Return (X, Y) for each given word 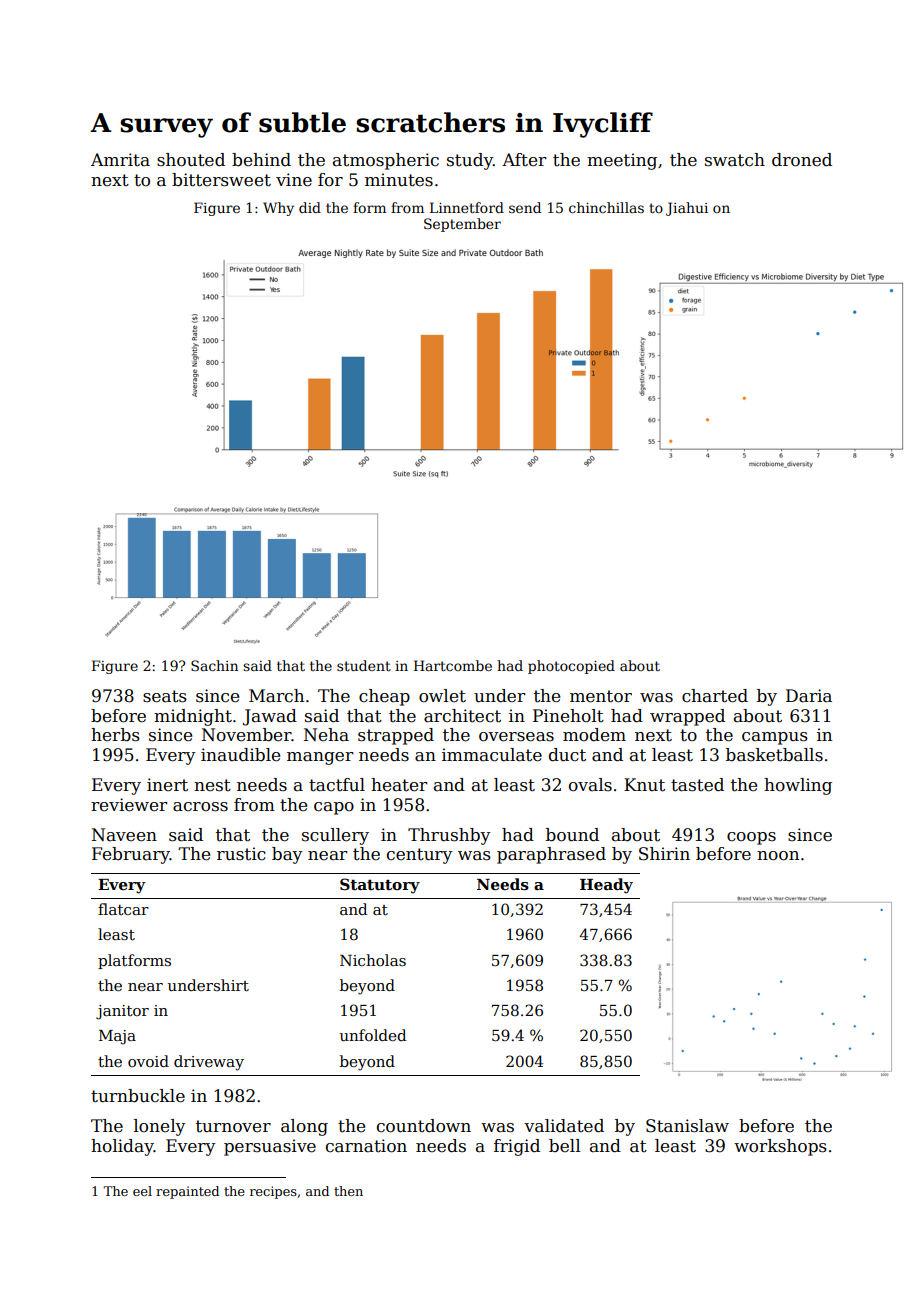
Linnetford (467, 207)
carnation (366, 1146)
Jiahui (687, 209)
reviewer (129, 805)
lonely (160, 1127)
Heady (606, 886)
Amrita (120, 160)
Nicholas (373, 960)
